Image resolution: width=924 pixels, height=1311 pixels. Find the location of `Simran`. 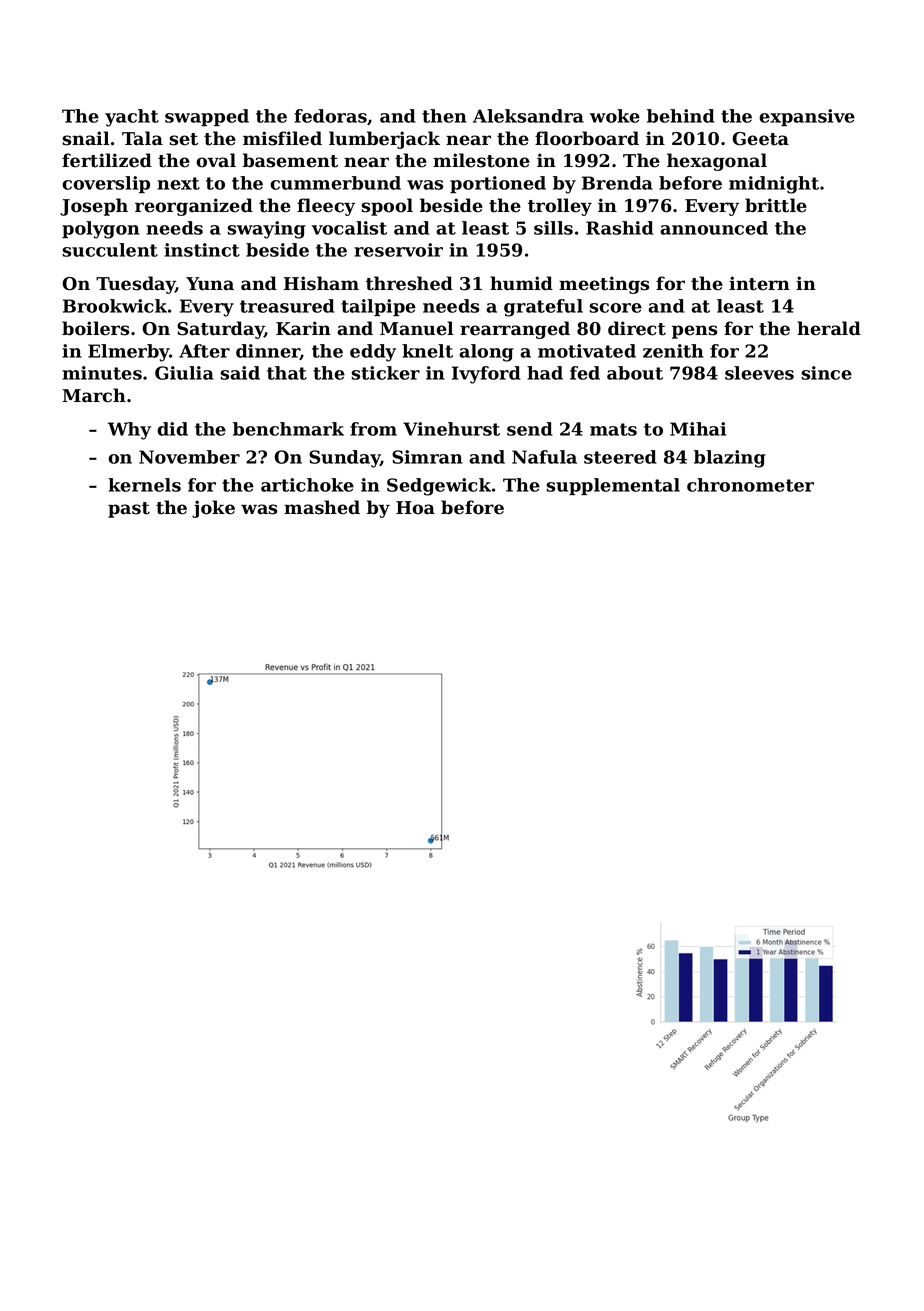

Simran is located at coordinates (427, 457).
